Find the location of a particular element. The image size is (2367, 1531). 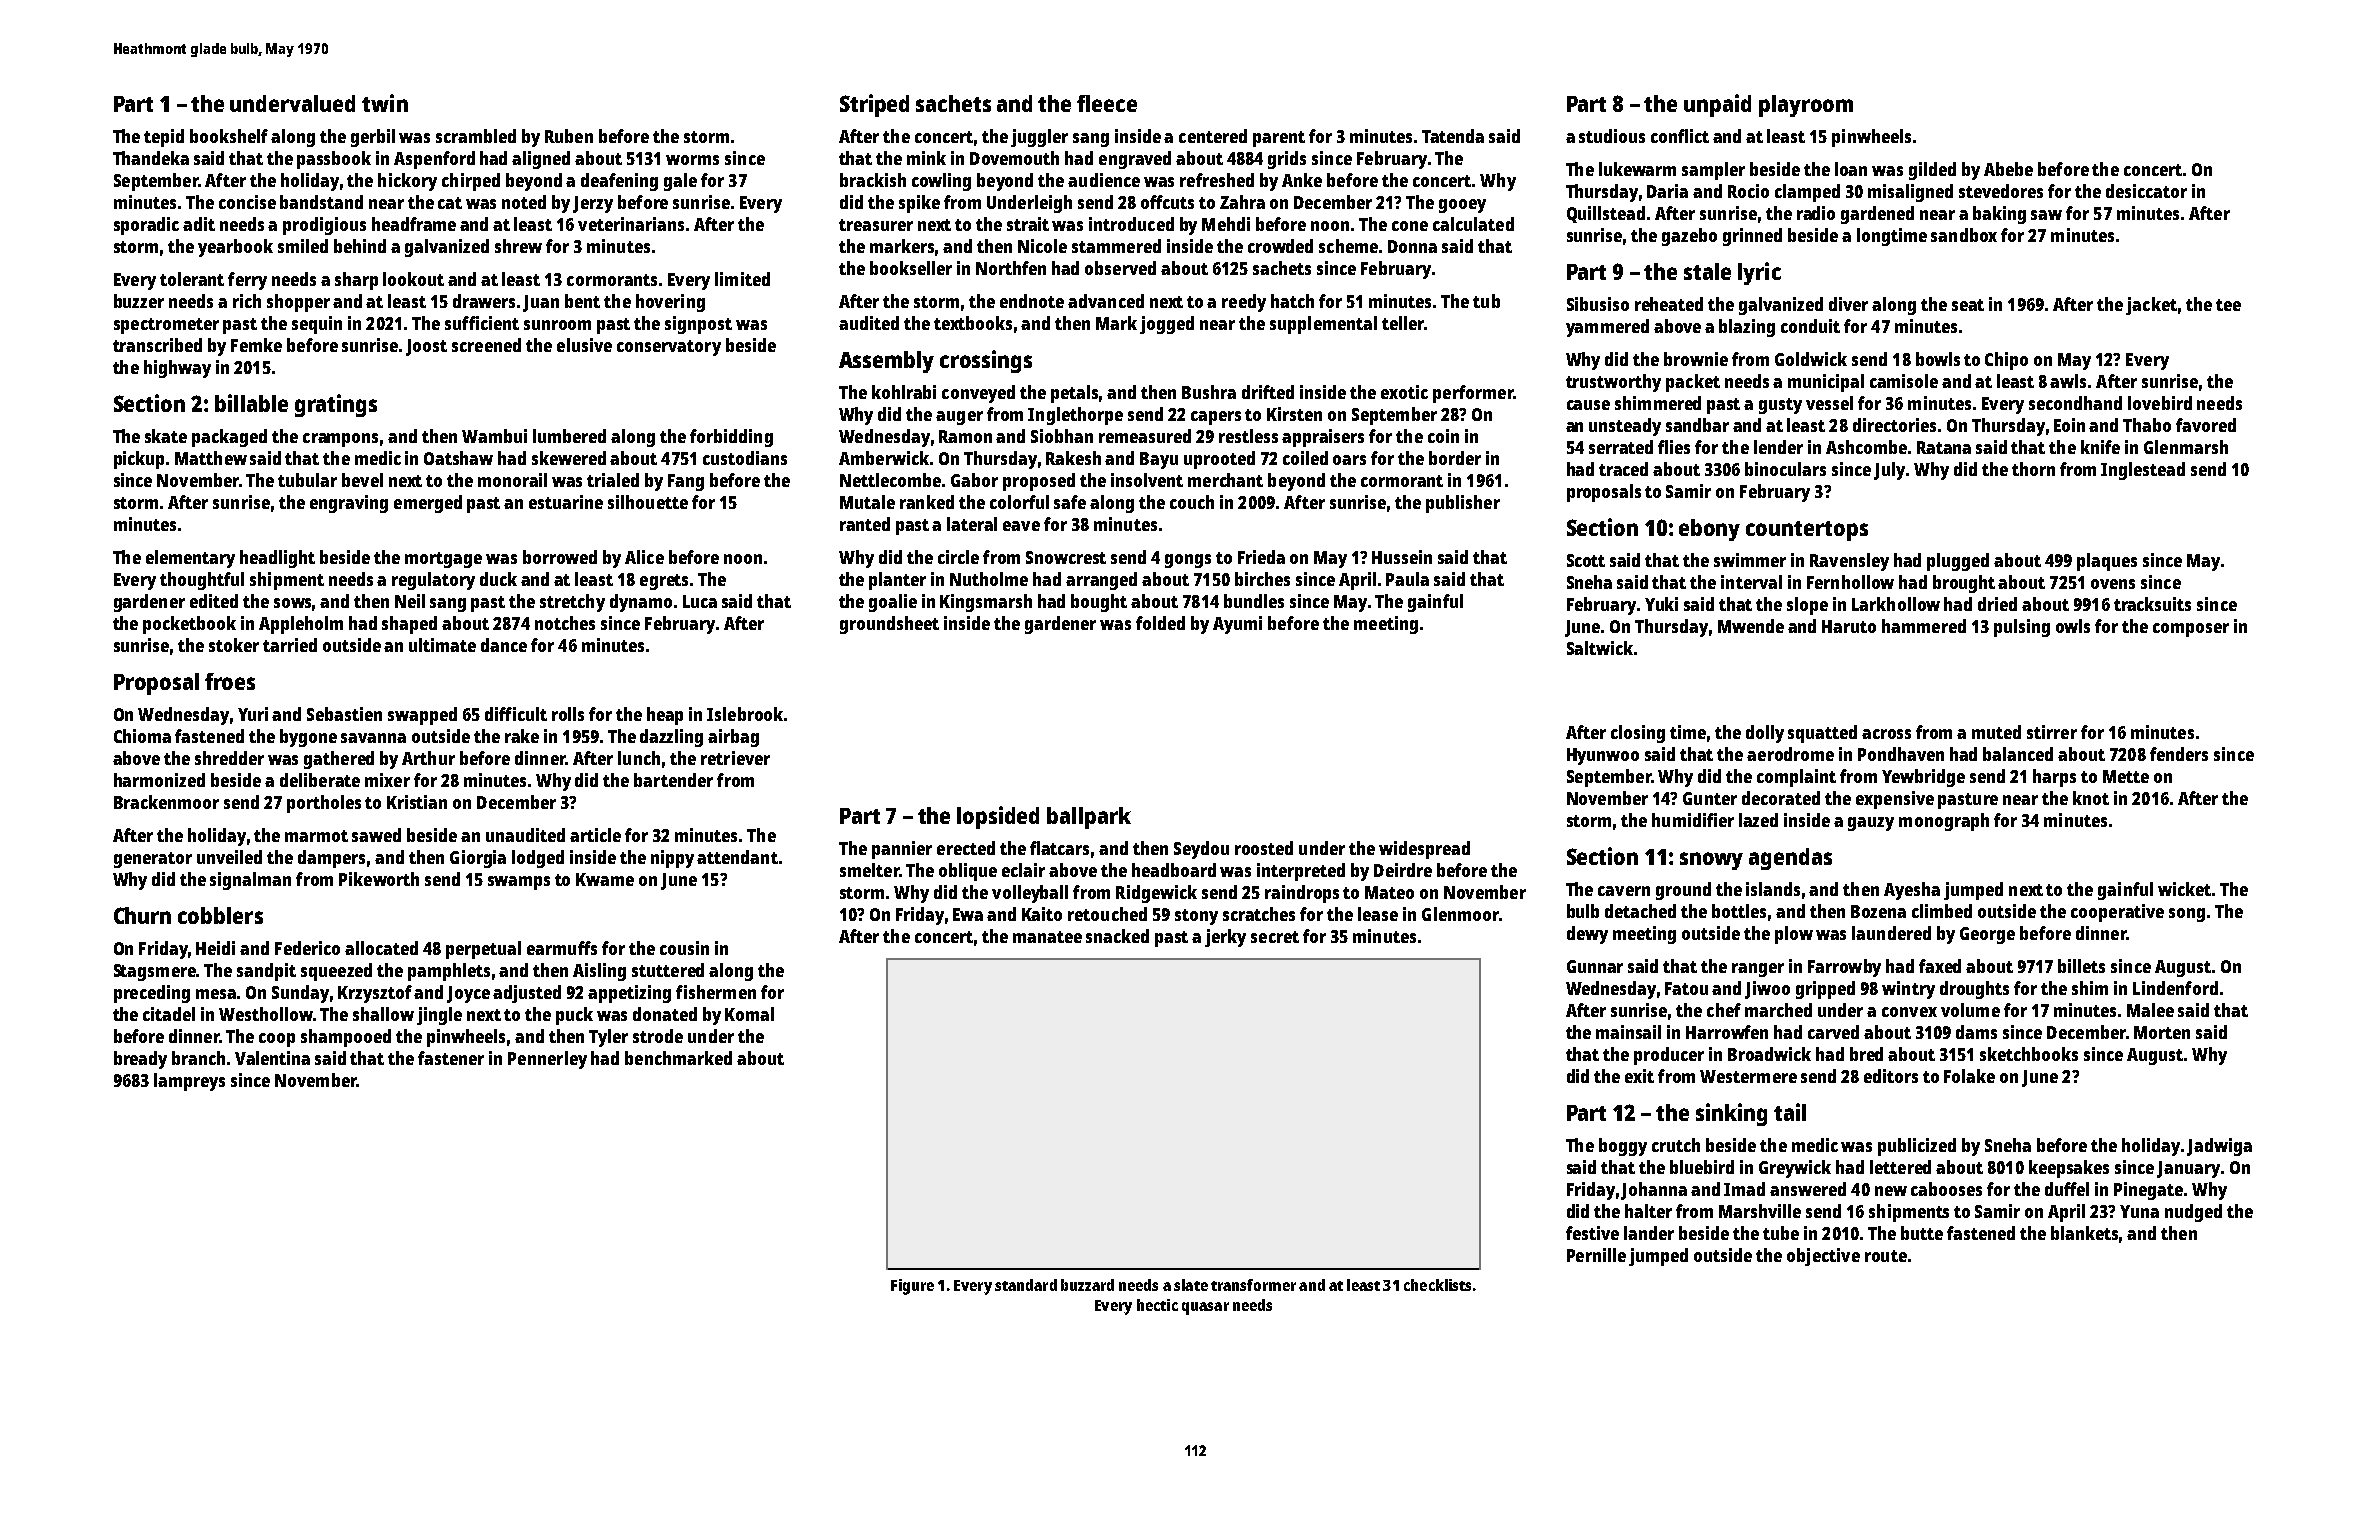

standard is located at coordinates (1026, 1285).
